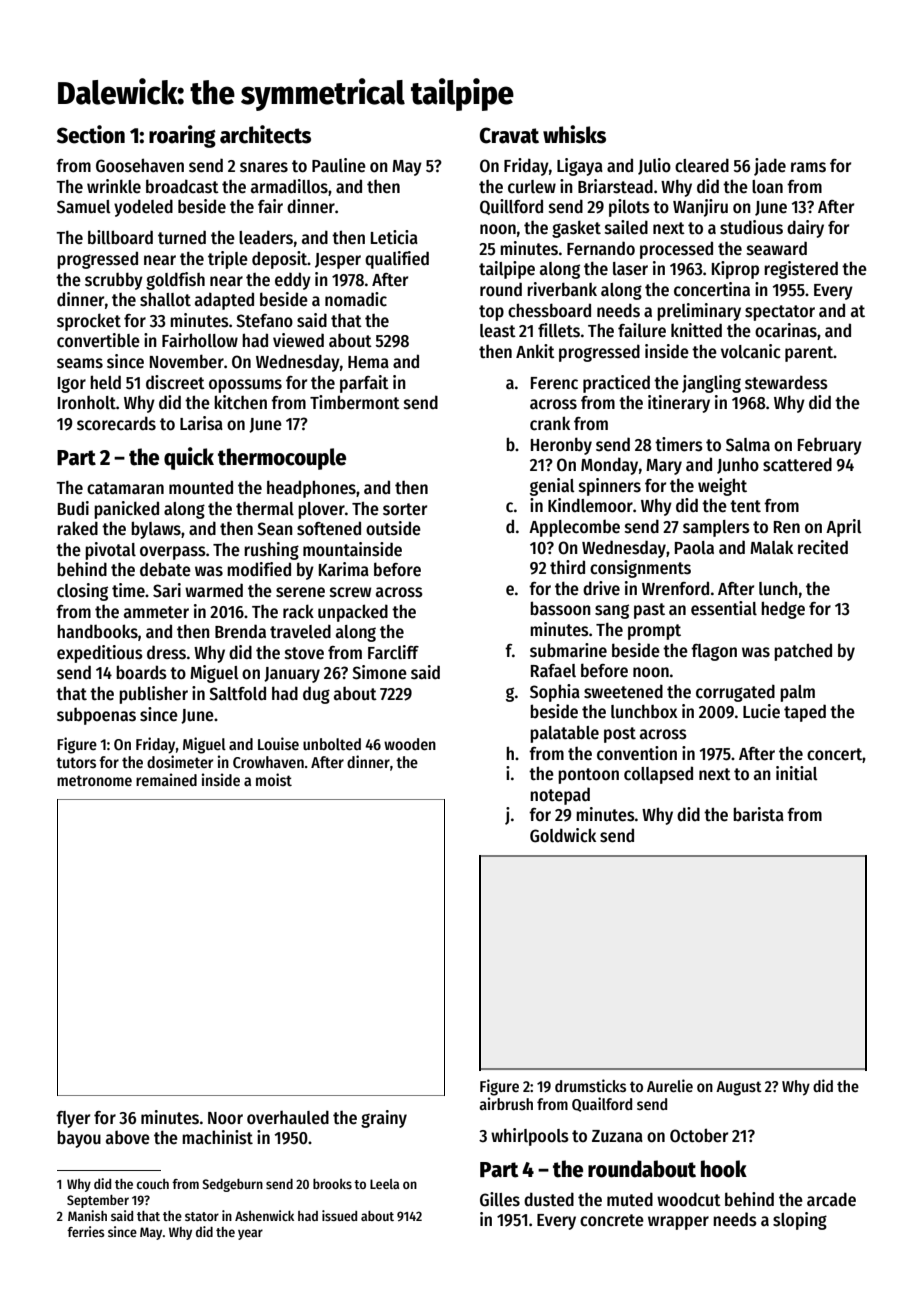 Image resolution: width=924 pixels, height=1314 pixels. Describe the element at coordinates (166, 652) in the document. I see `dress` at that location.
